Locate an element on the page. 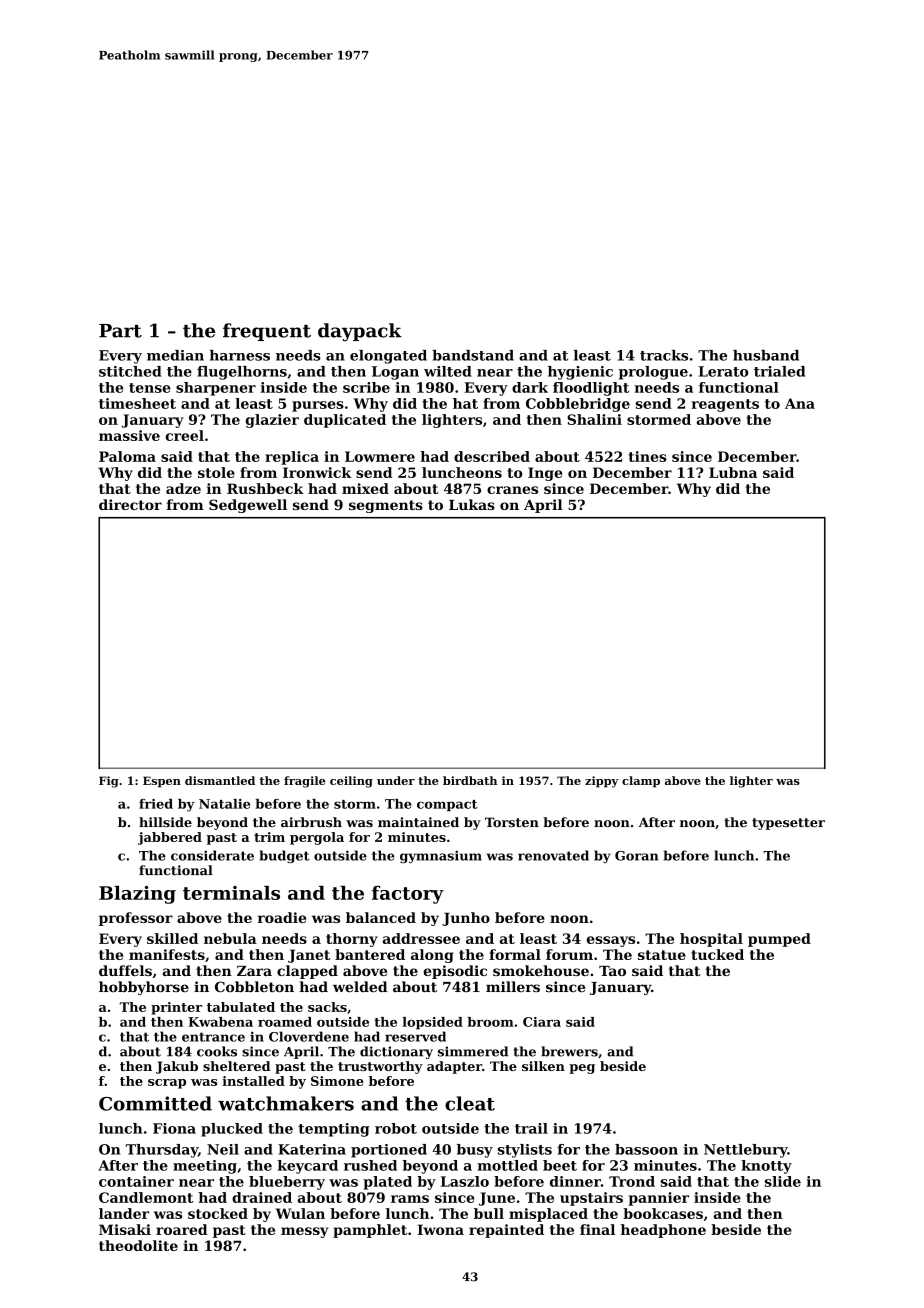 The height and width of the image is (1308, 924). meeting is located at coordinates (205, 1167).
